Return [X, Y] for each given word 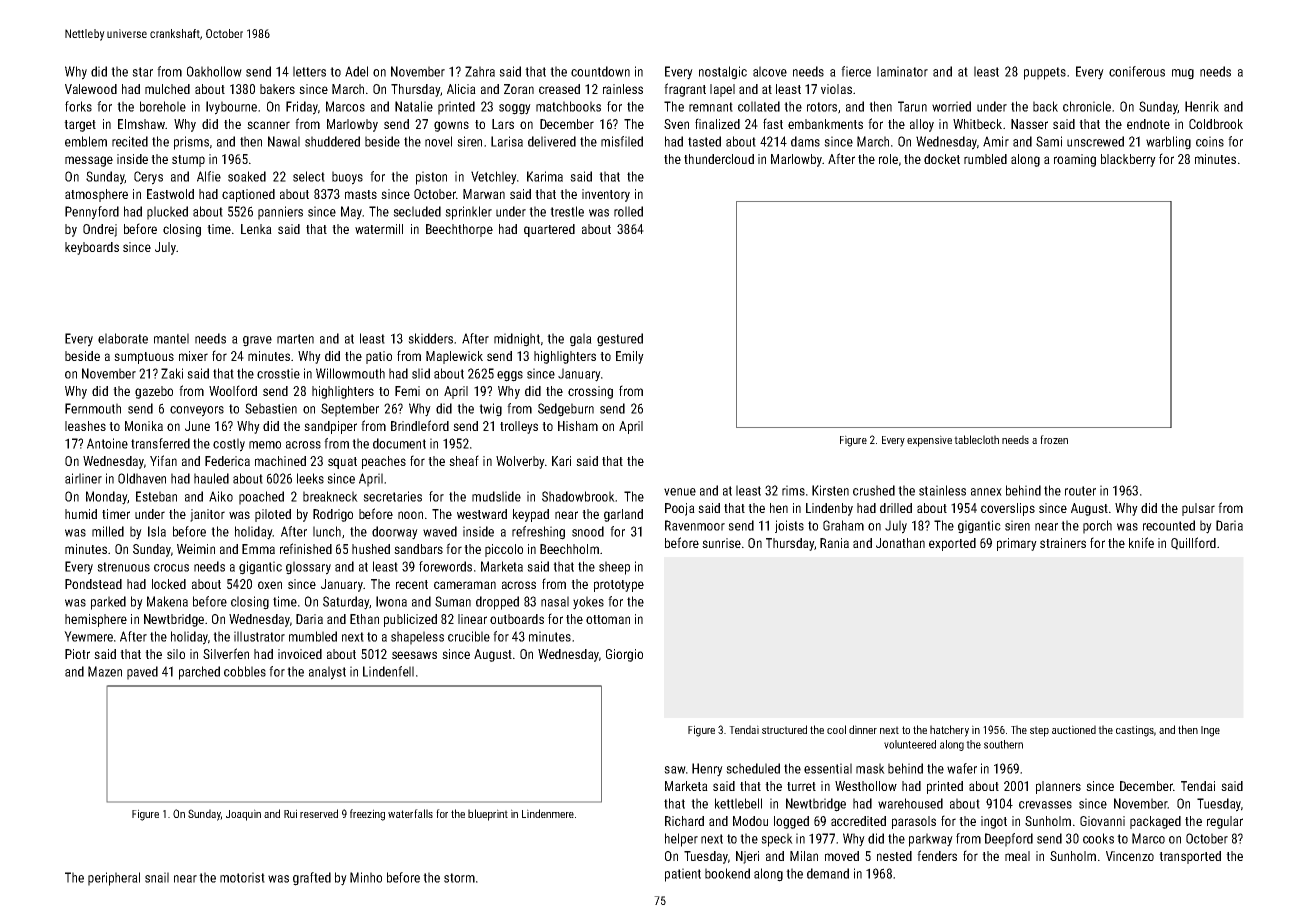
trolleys [519, 427]
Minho [366, 877]
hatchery [949, 731]
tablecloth [976, 439]
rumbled [985, 159]
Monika [144, 426]
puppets [1045, 73]
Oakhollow [214, 71]
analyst [327, 673]
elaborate [123, 338]
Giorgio [624, 655]
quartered [549, 230]
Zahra [480, 71]
